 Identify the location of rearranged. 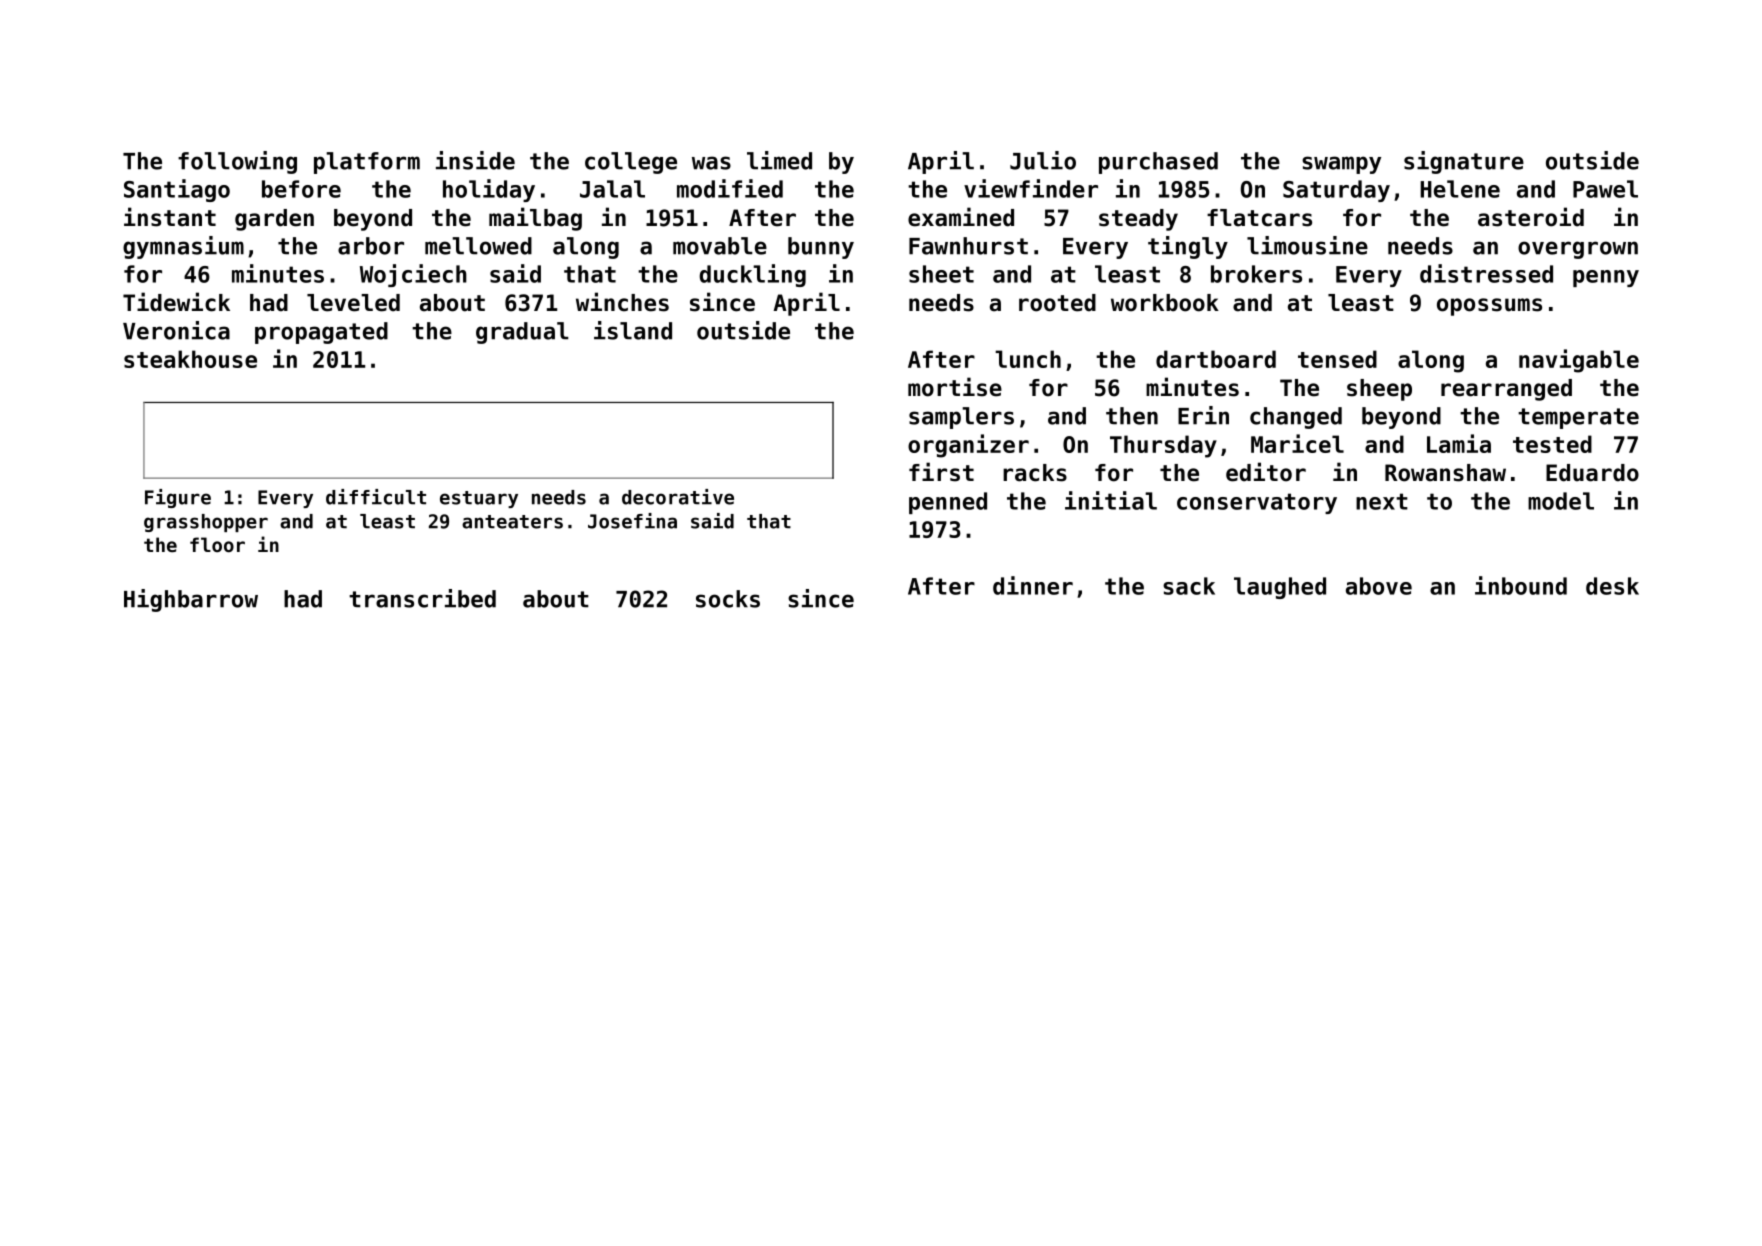
(1506, 390).
